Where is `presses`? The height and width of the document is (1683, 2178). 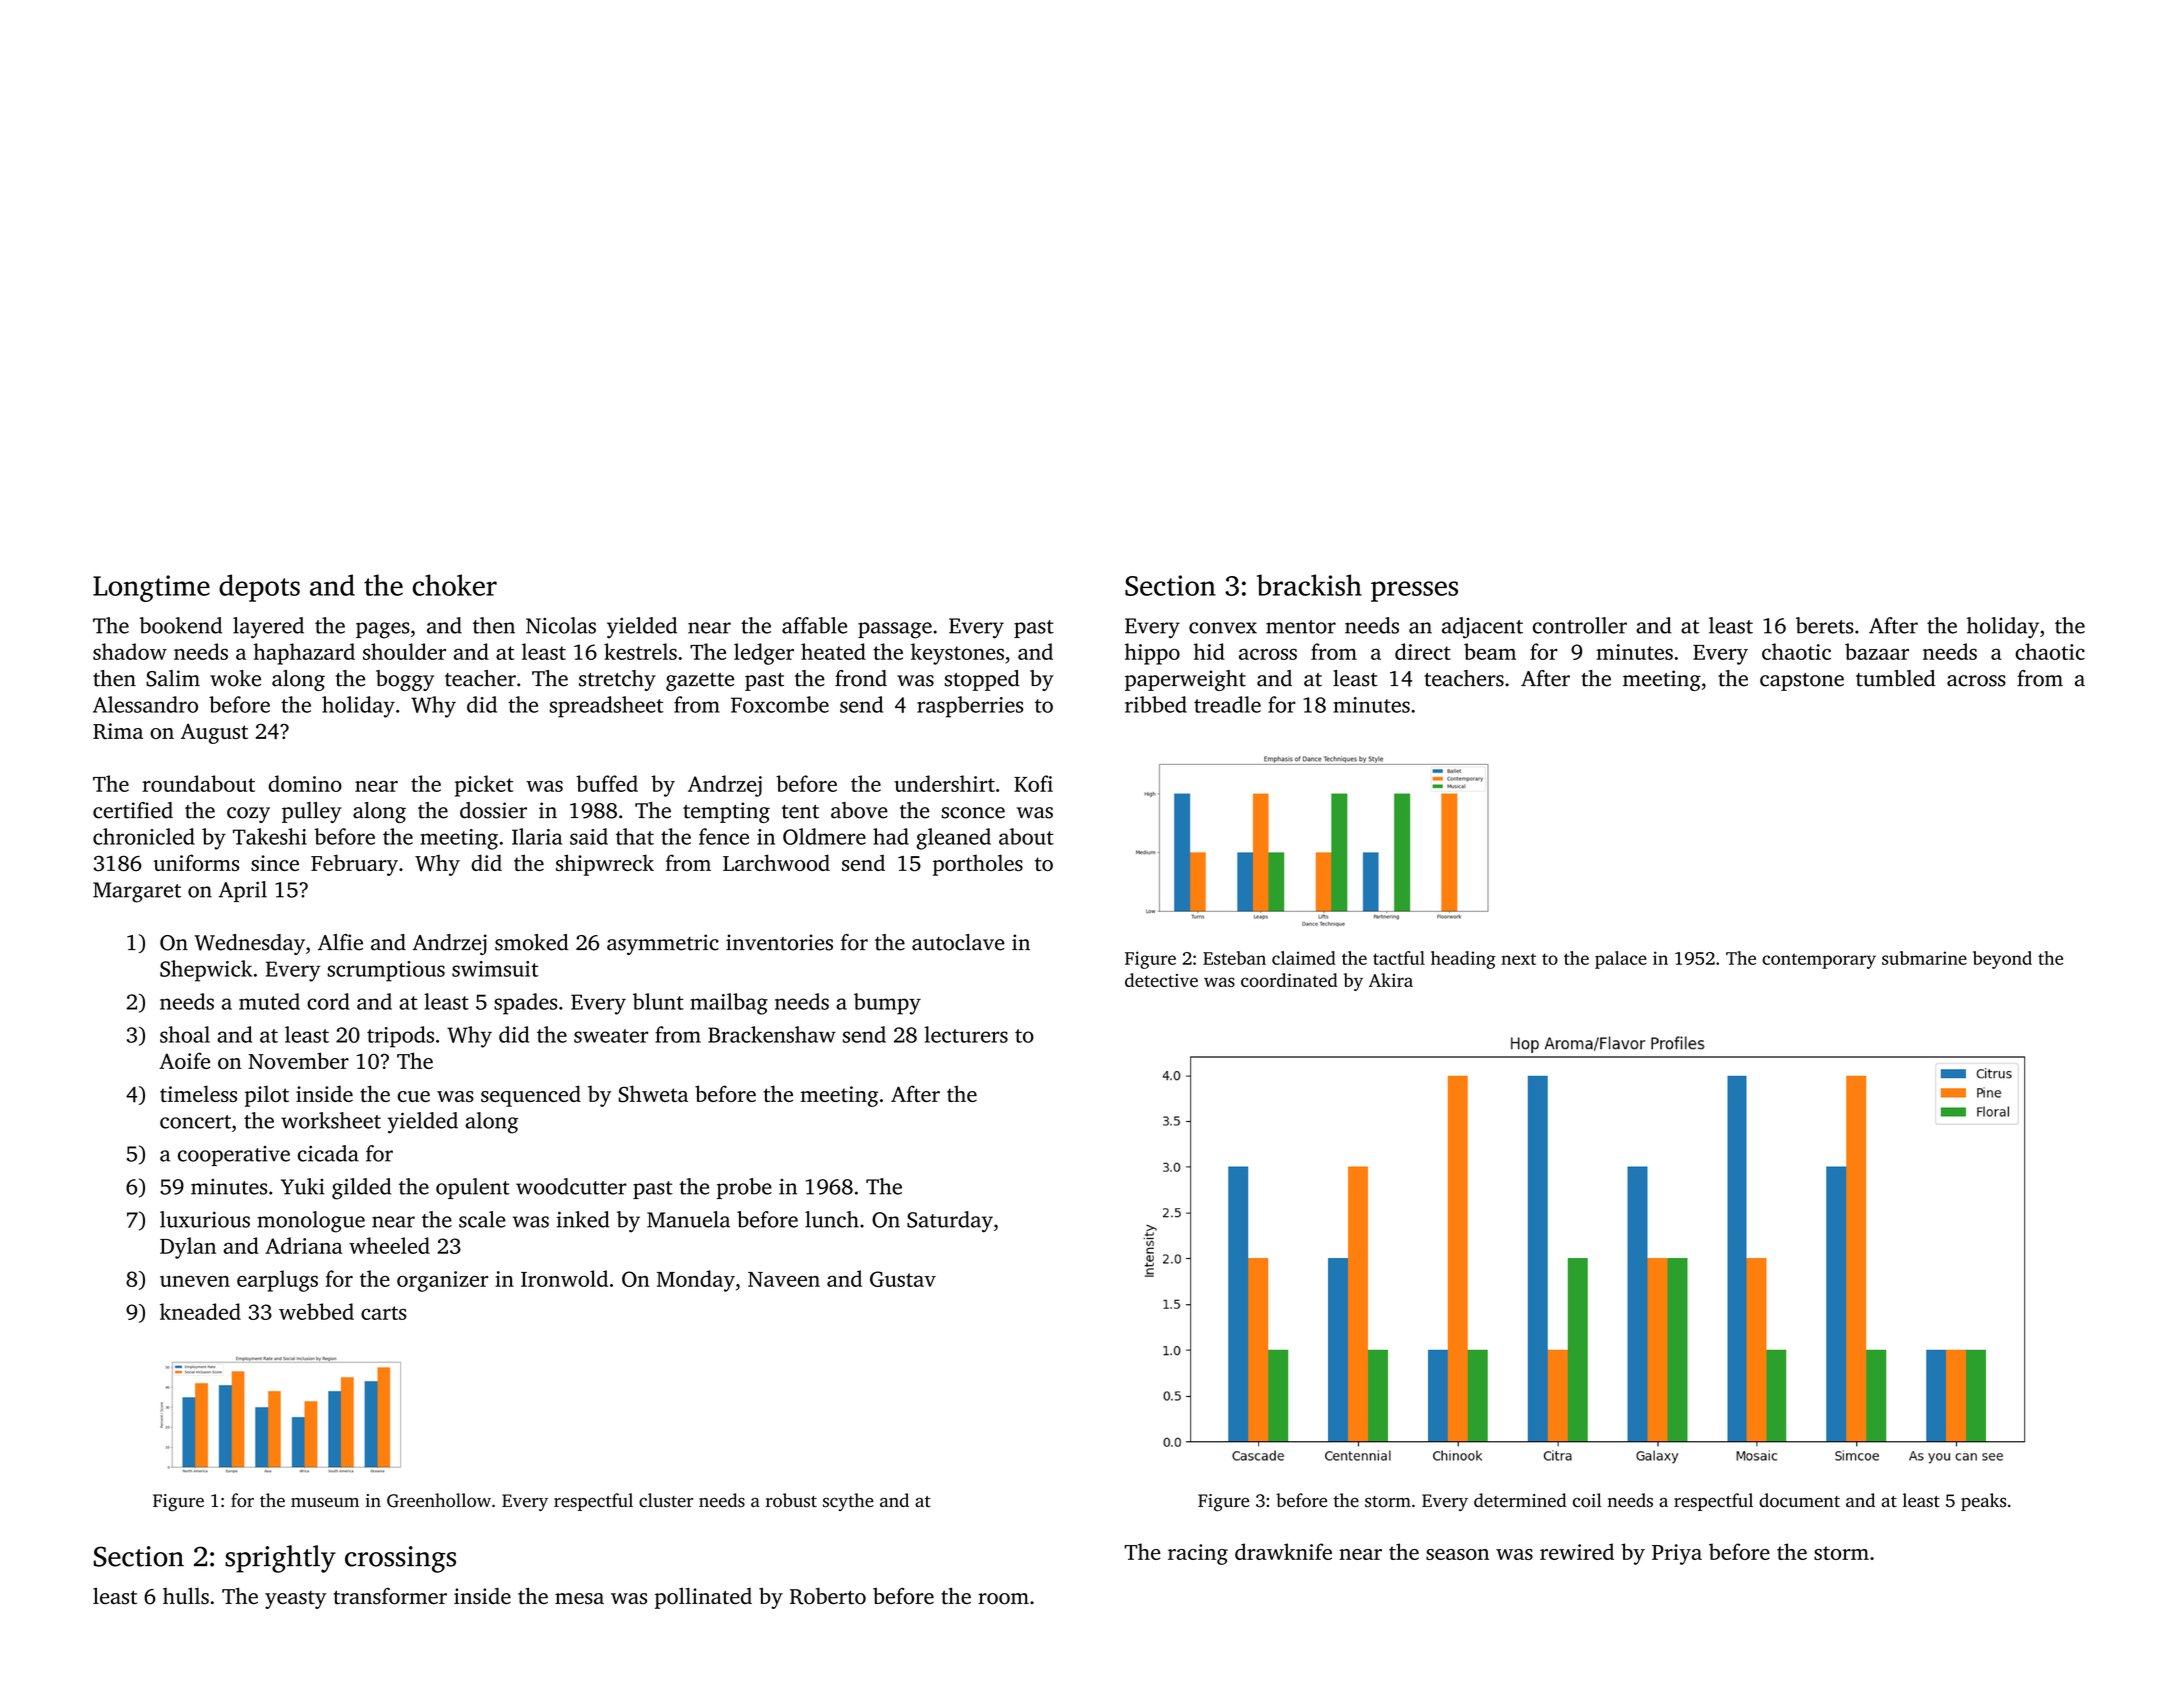
presses is located at coordinates (1414, 591).
